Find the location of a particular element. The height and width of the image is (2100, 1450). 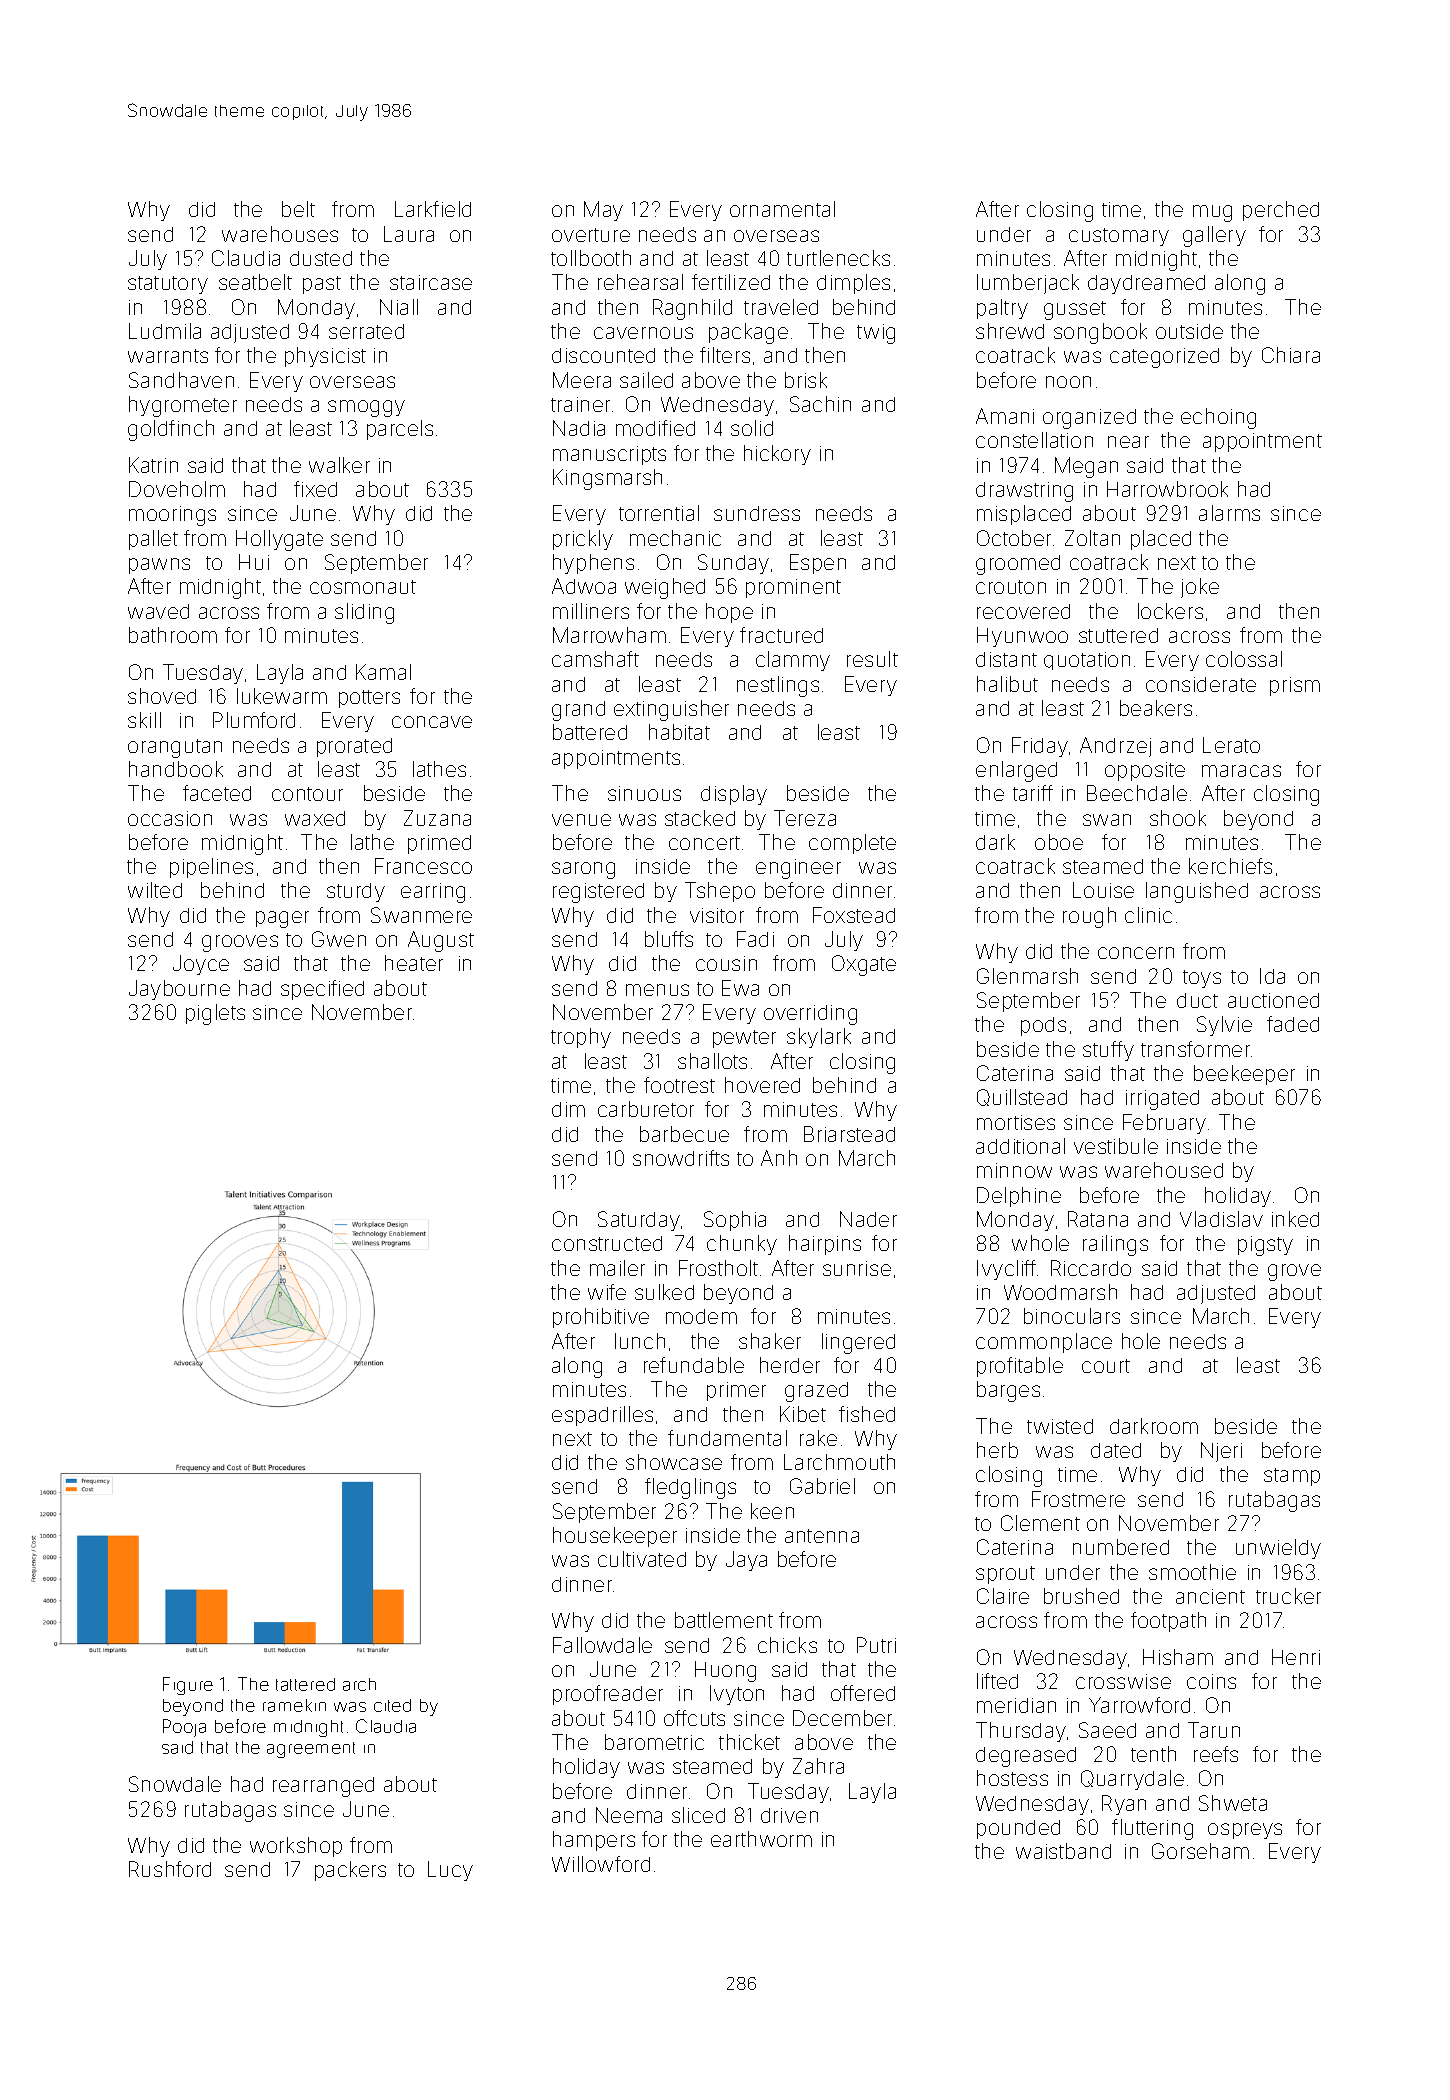

overture is located at coordinates (591, 235).
